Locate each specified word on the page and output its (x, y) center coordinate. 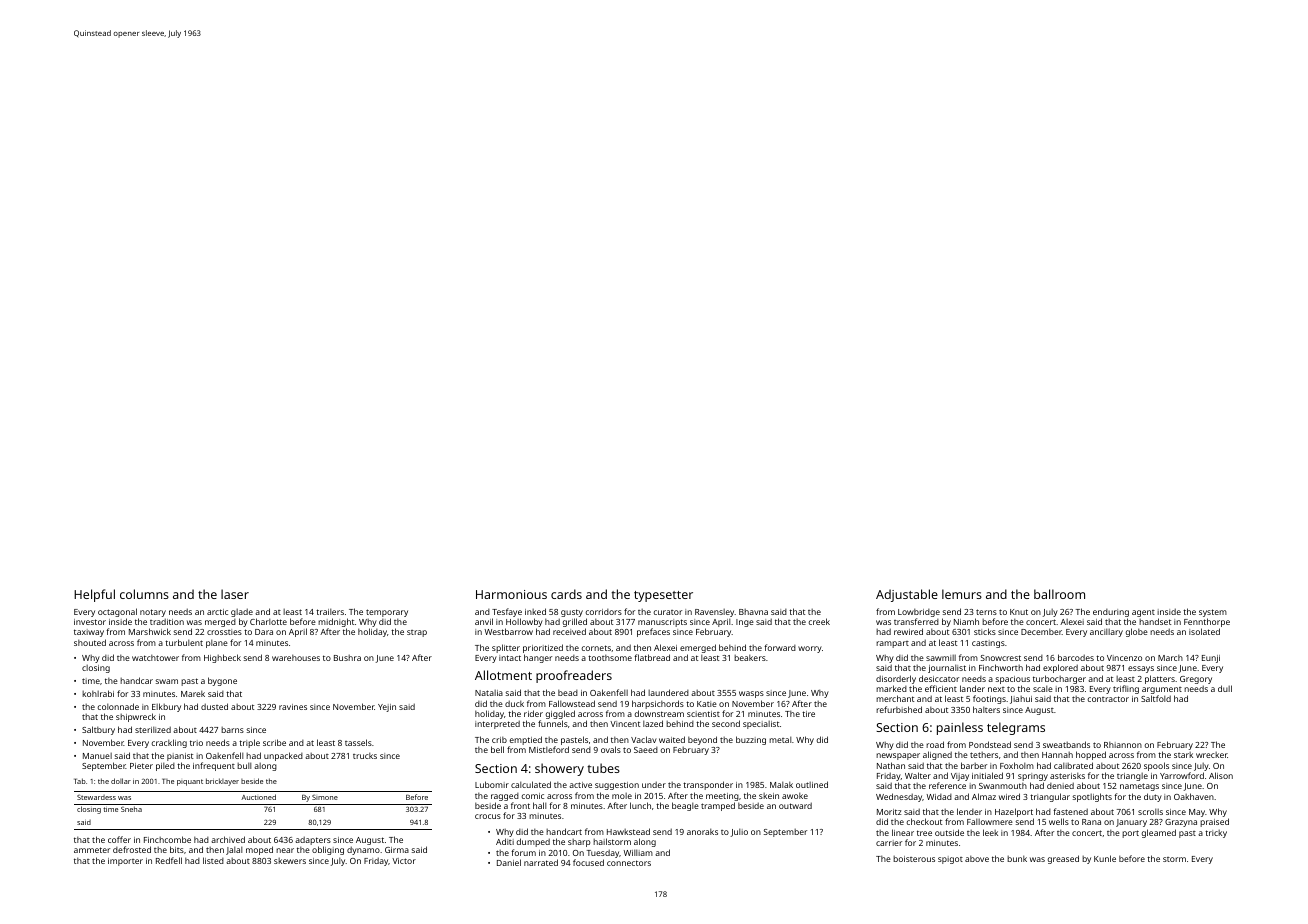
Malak (781, 785)
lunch (640, 805)
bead (568, 693)
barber (974, 765)
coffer (119, 839)
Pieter (141, 766)
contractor (1108, 699)
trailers (330, 612)
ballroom (1059, 594)
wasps (751, 694)
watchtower (155, 658)
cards (566, 594)
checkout (924, 821)
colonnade (118, 706)
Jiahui (1021, 700)
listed (213, 860)
